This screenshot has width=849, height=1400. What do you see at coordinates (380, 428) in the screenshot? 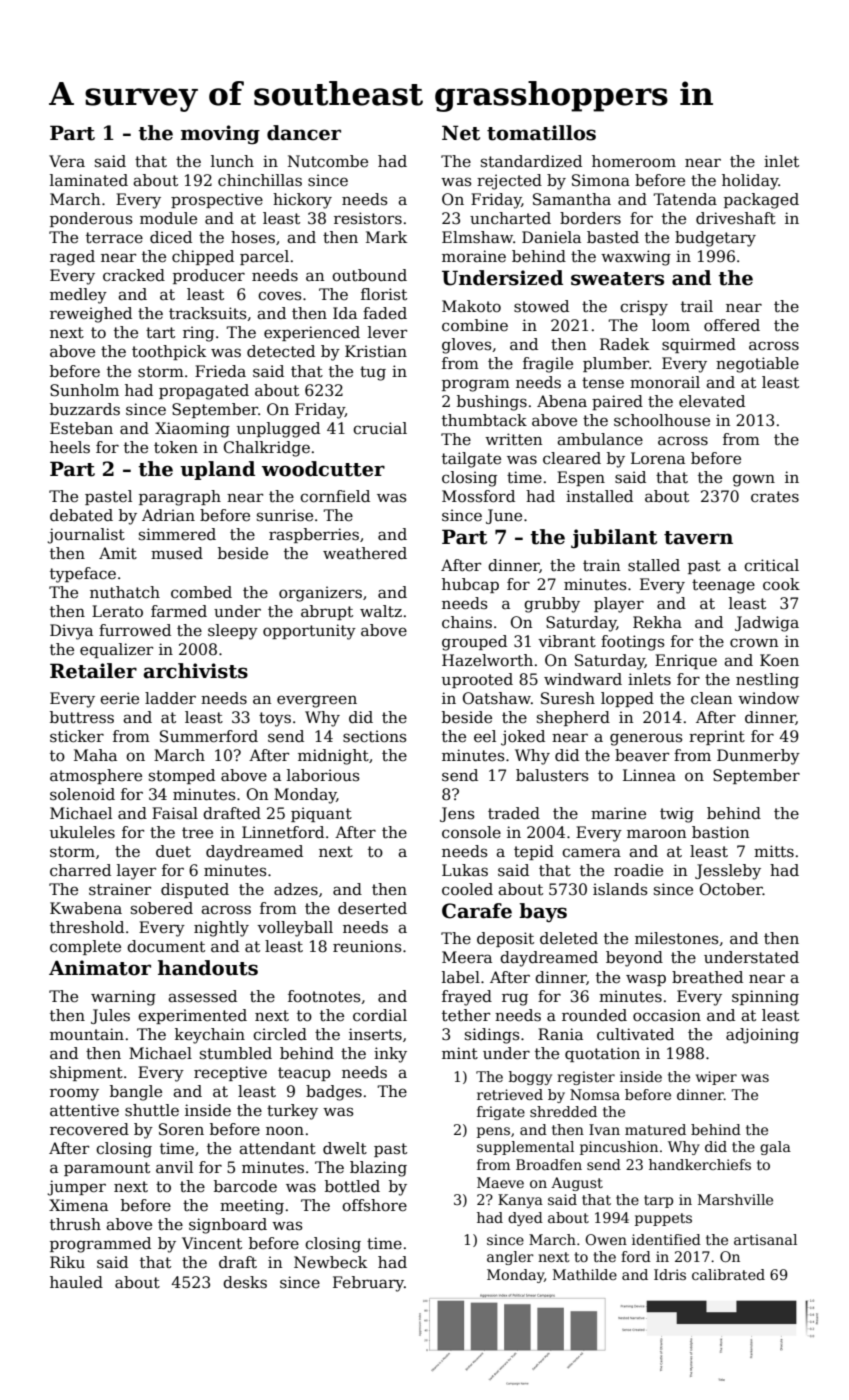
I see `crucial` at bounding box center [380, 428].
